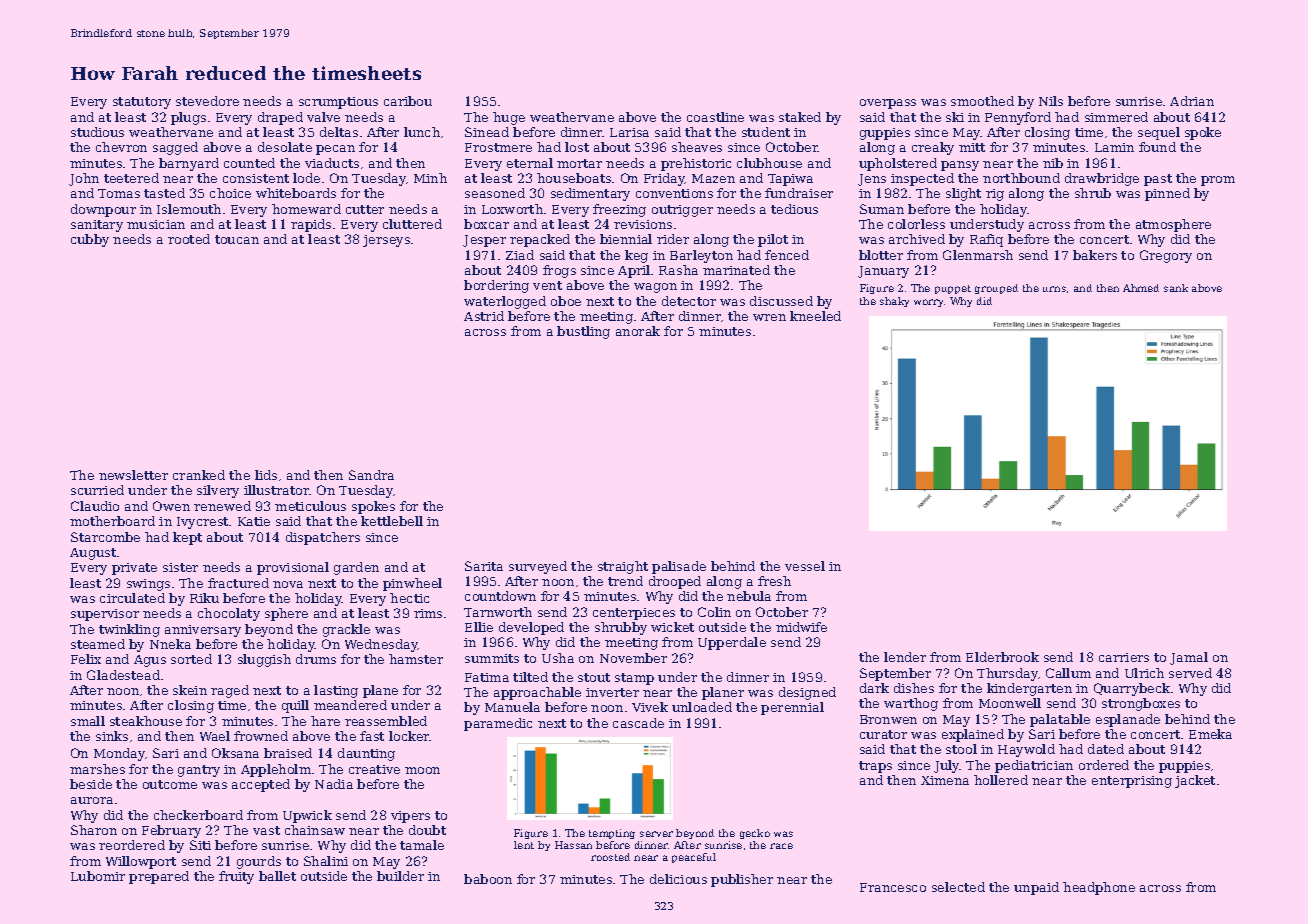 This screenshot has width=1308, height=924. I want to click on headphone, so click(1099, 888).
